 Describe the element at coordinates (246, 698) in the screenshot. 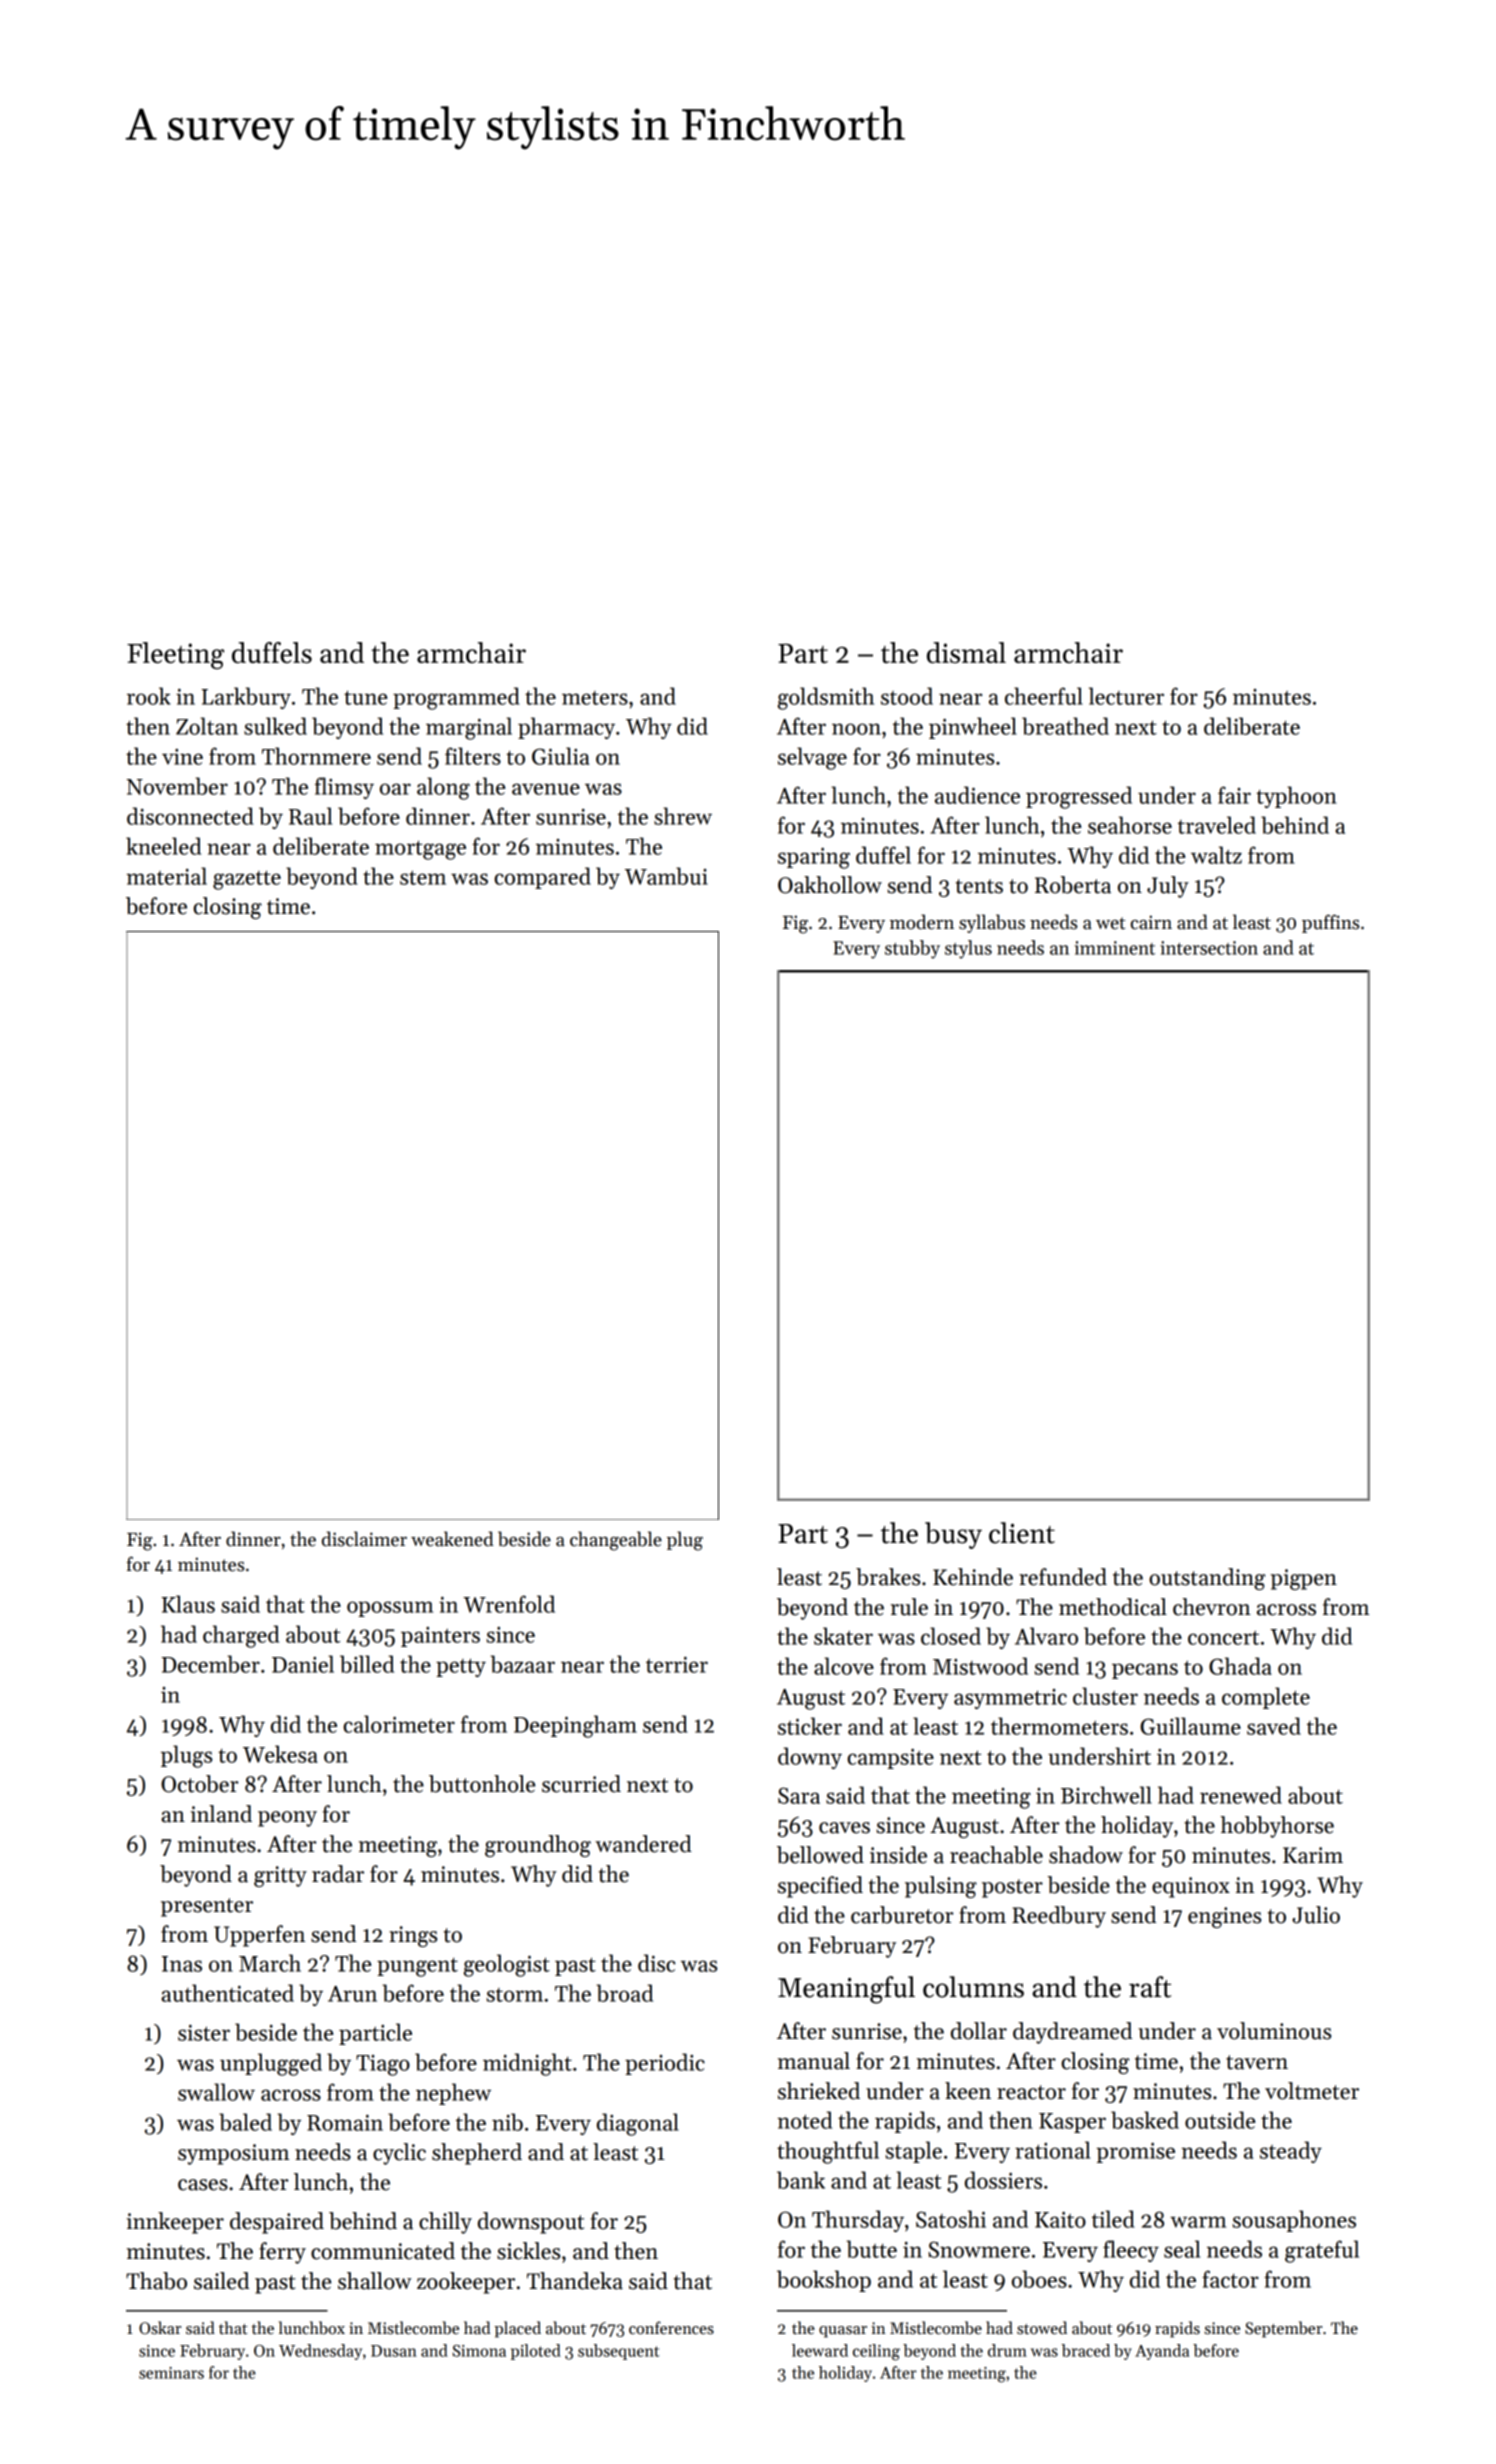

I see `Larkbury` at that location.
